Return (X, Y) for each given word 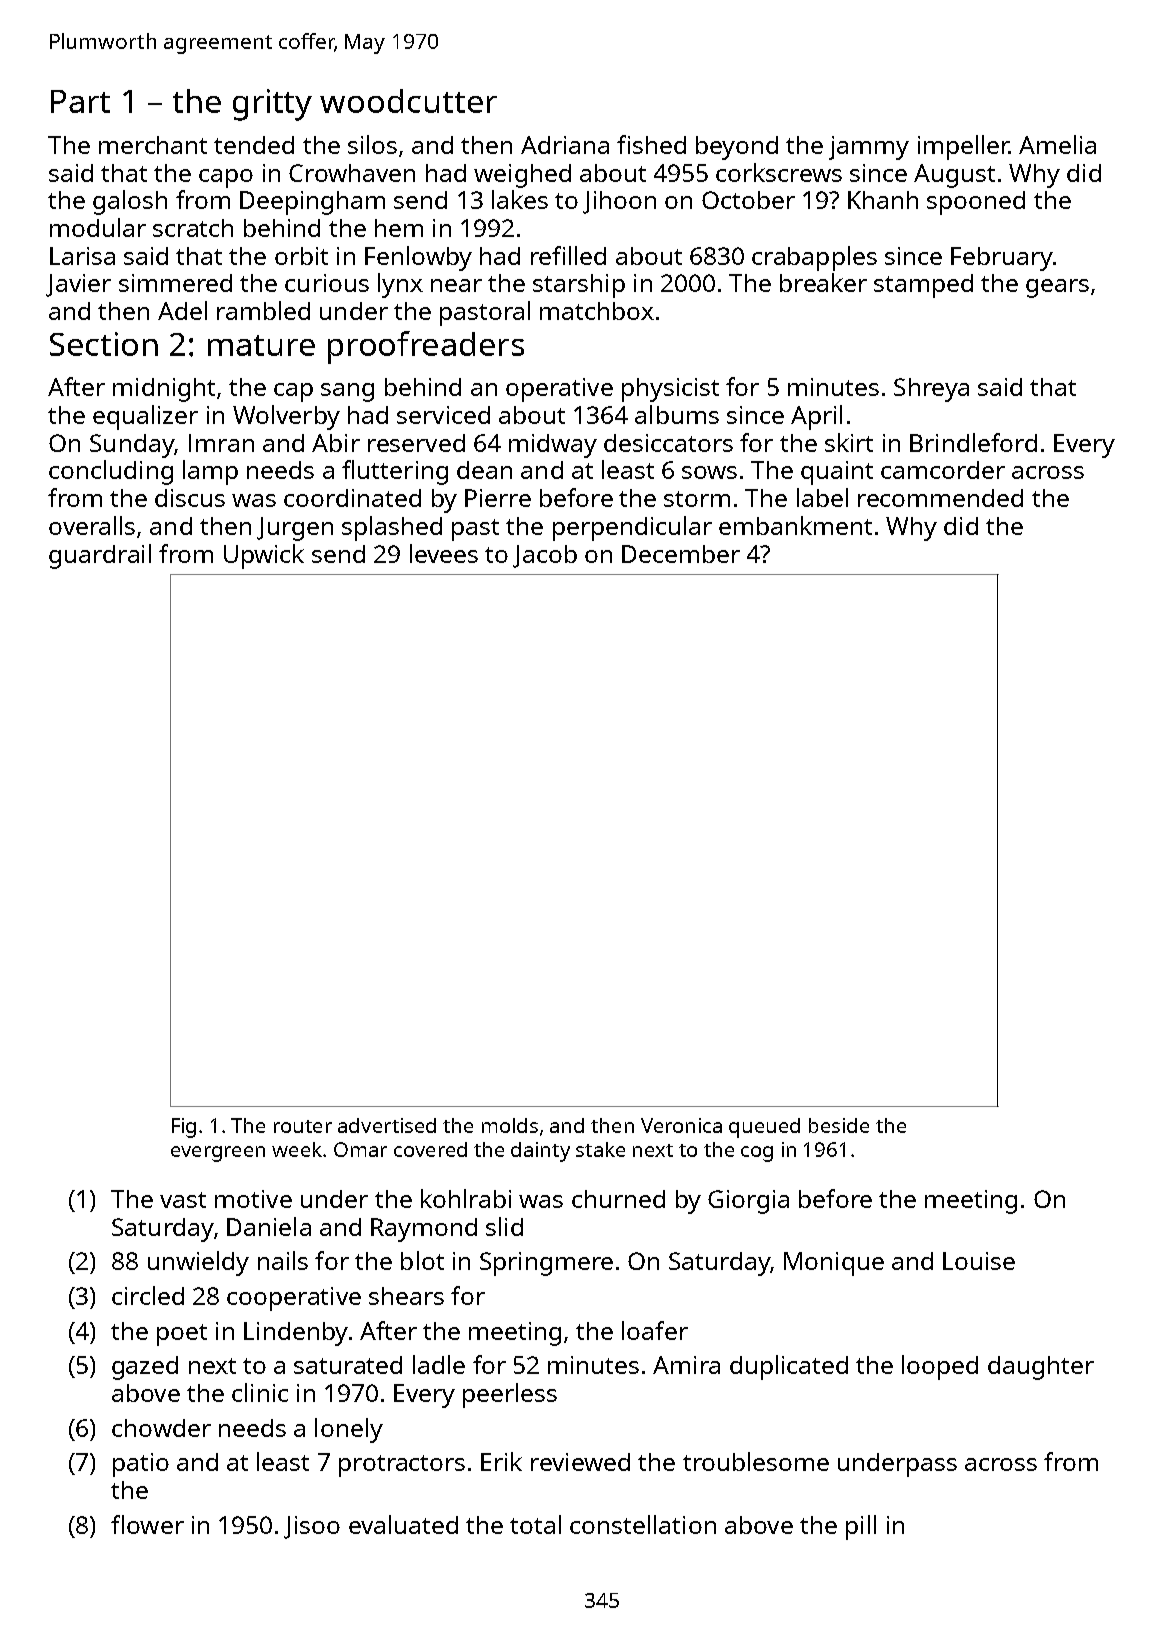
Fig (184, 1128)
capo (226, 178)
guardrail (100, 556)
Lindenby (296, 1334)
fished (651, 144)
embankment (795, 525)
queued (764, 1128)
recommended (940, 498)
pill (861, 1527)
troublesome (756, 1461)
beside (839, 1125)
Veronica (681, 1125)
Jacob (545, 556)
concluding (111, 472)
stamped (923, 286)
